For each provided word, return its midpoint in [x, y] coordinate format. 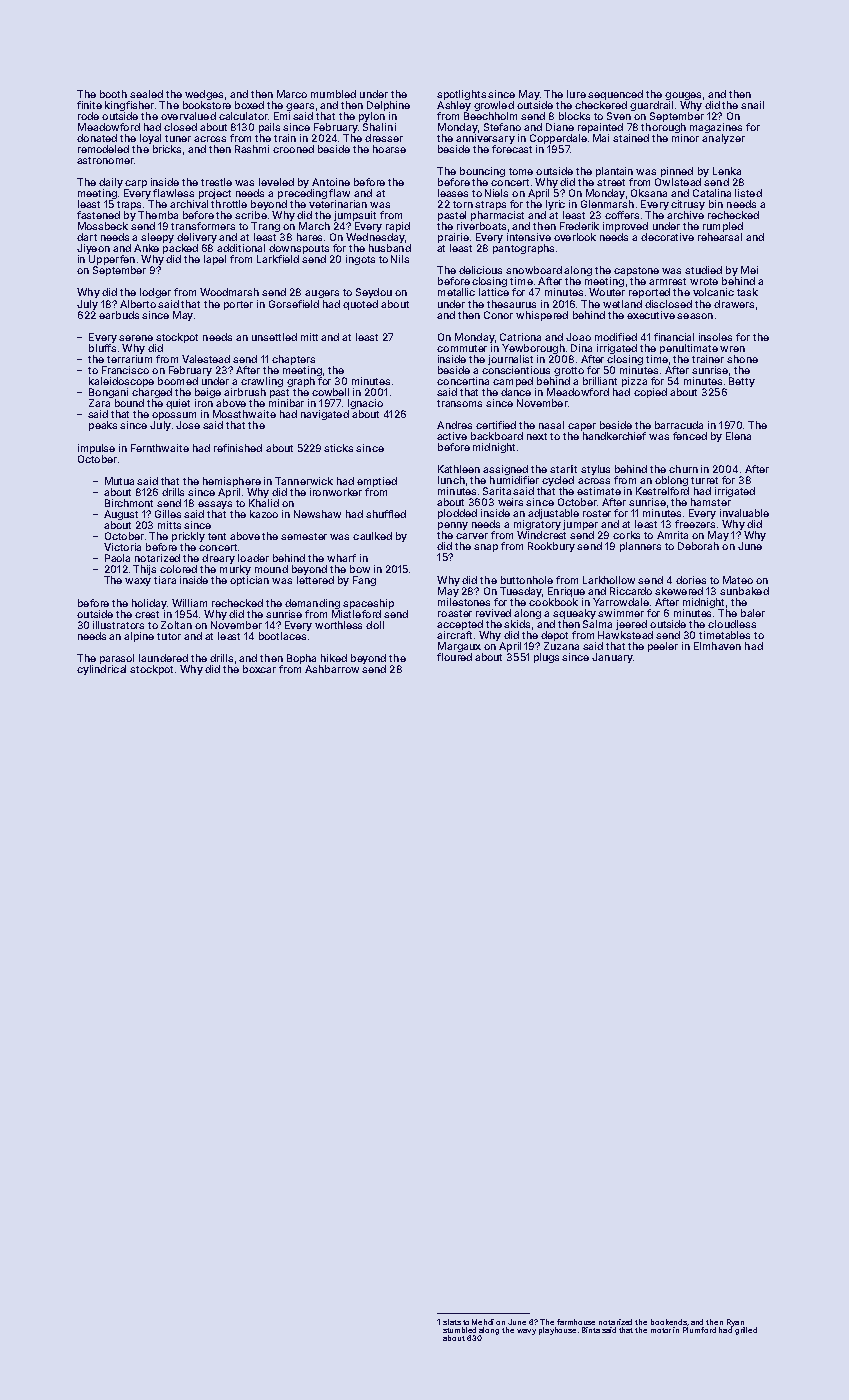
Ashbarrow [332, 669]
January [612, 658]
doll [375, 625]
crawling [262, 382]
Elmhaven [717, 646]
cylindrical [101, 670]
